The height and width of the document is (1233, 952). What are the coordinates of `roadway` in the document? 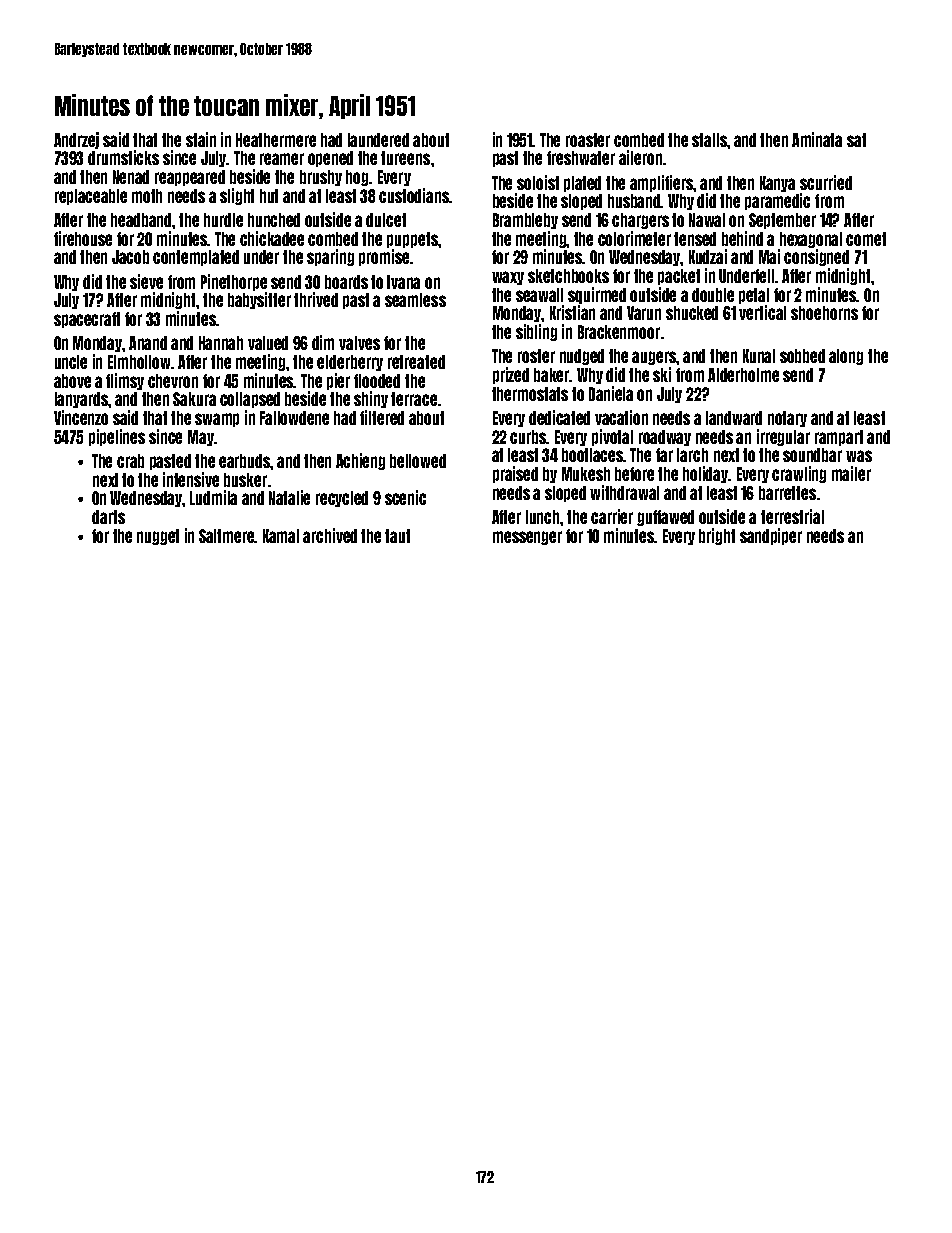 It's located at (665, 438).
